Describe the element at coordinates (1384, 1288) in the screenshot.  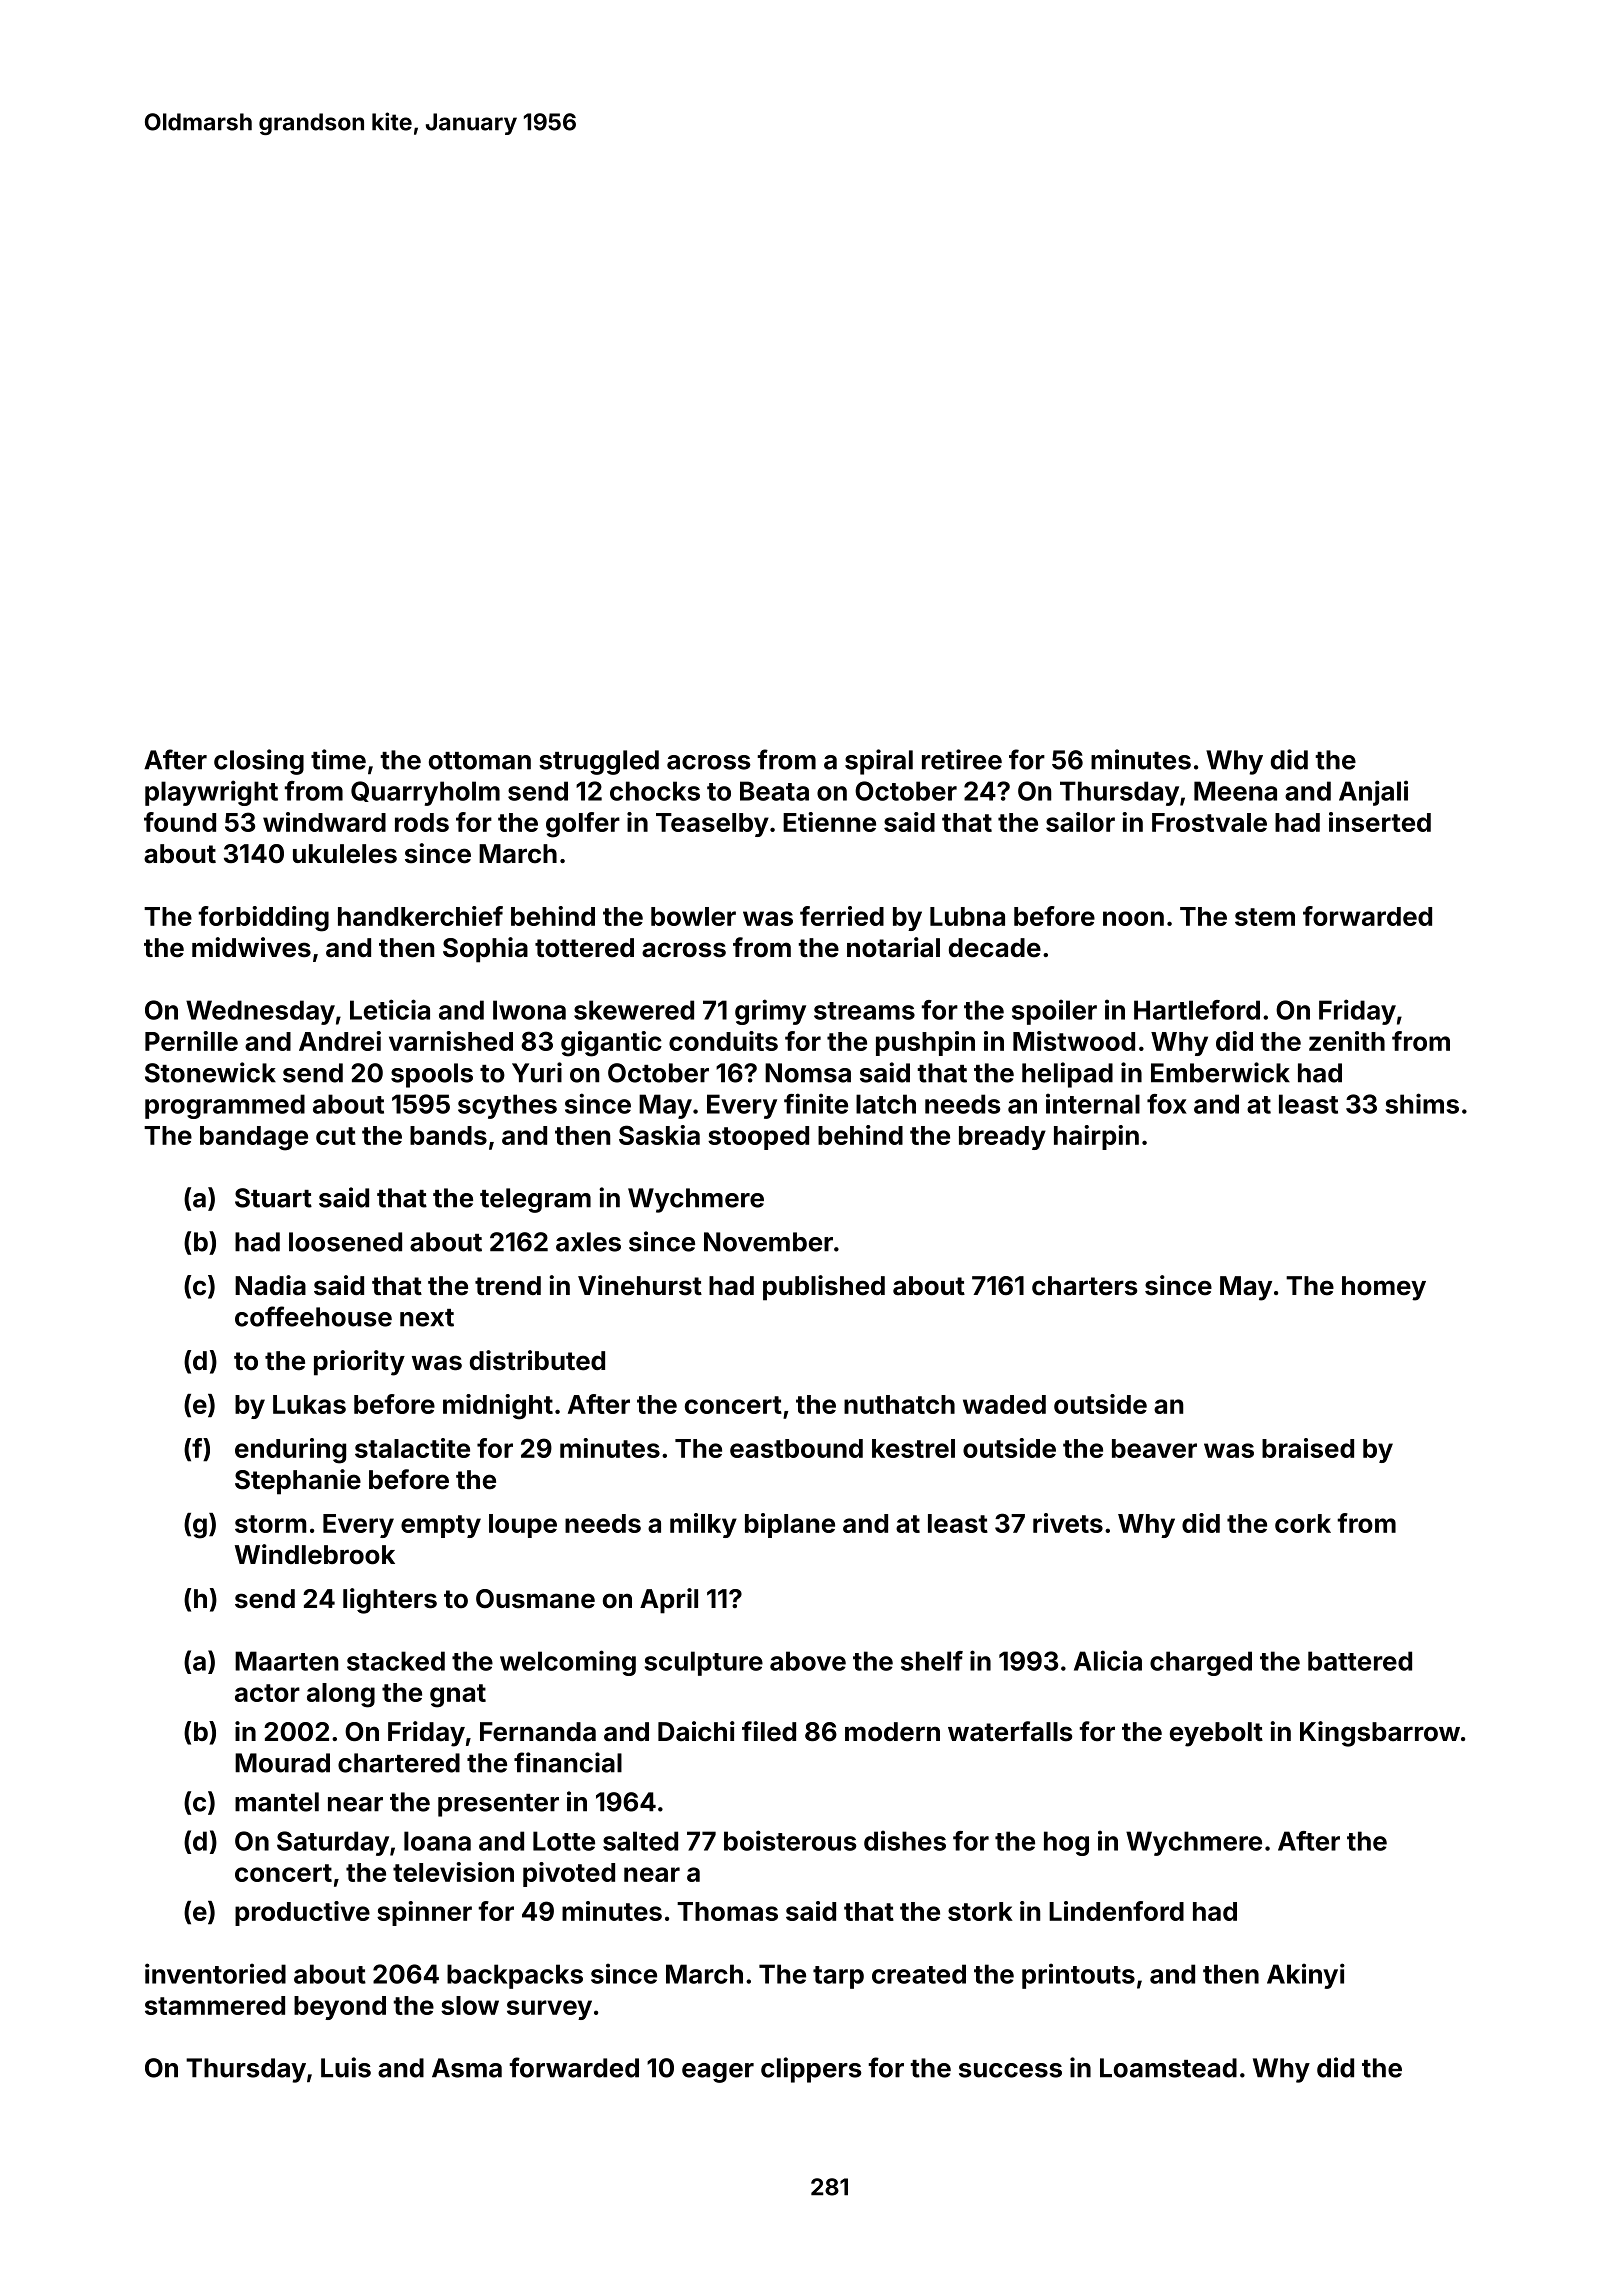
I see `homey` at that location.
